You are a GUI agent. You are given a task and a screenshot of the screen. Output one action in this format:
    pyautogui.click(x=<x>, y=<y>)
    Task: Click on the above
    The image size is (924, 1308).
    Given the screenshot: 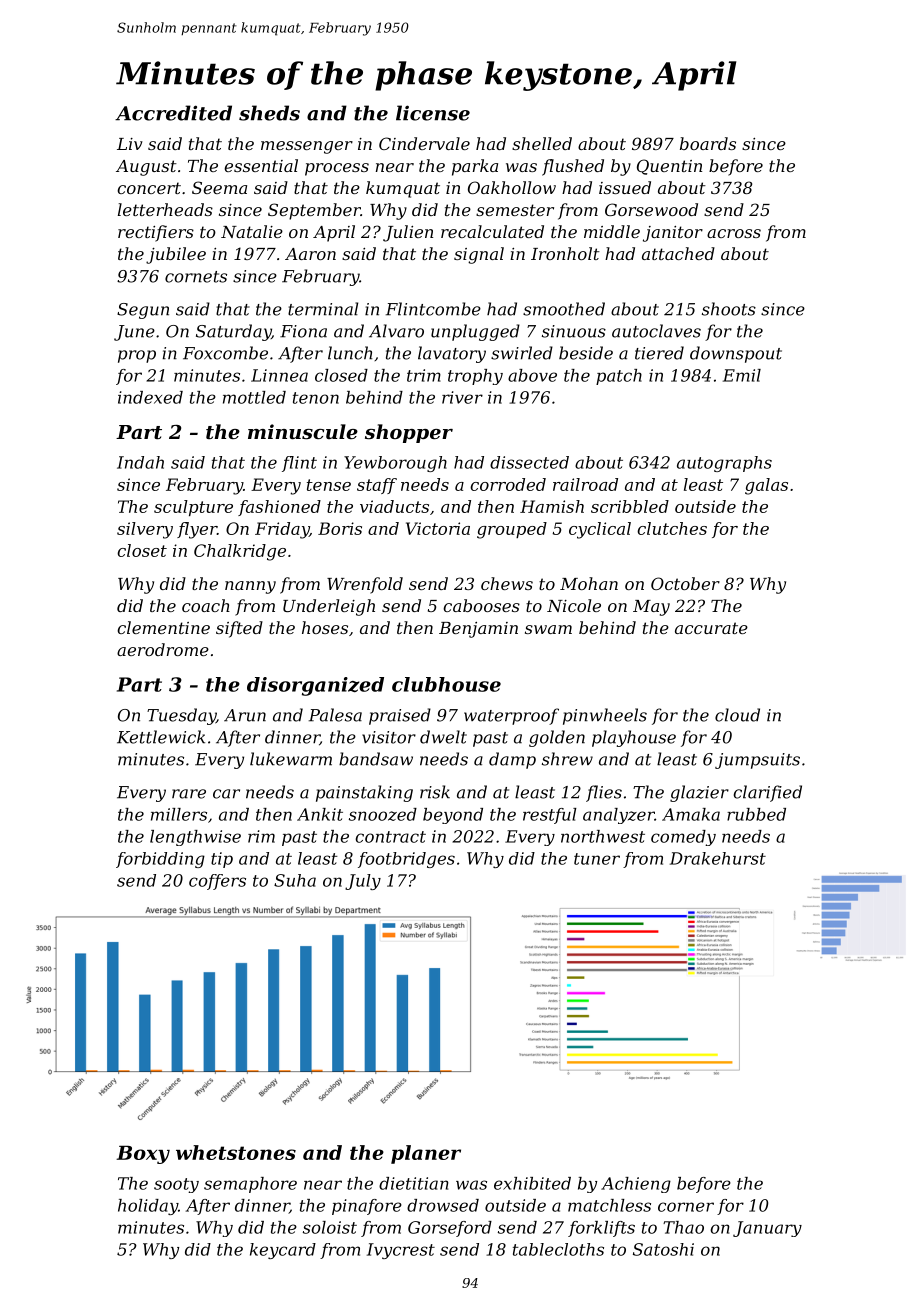 What is the action you would take?
    pyautogui.click(x=532, y=375)
